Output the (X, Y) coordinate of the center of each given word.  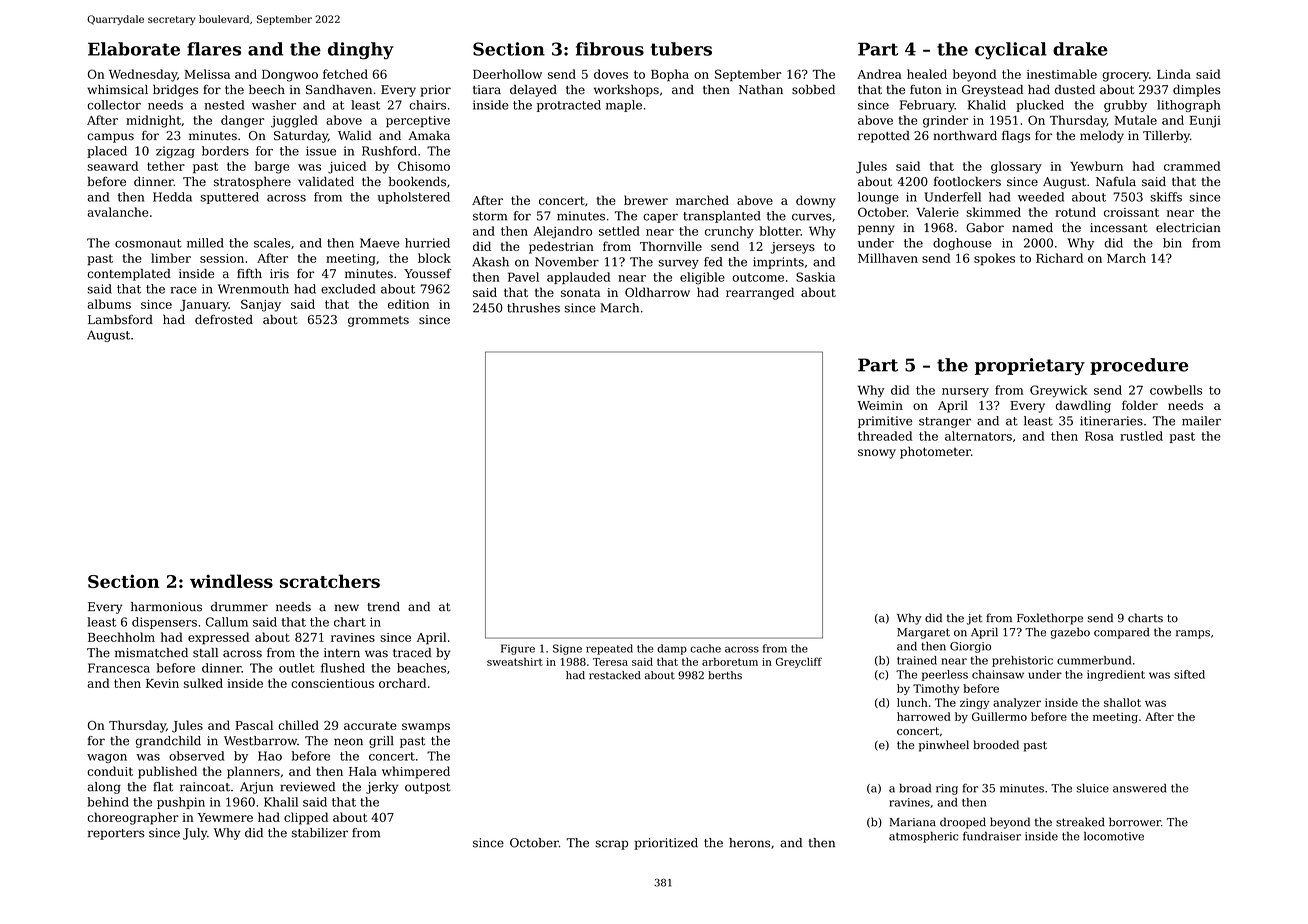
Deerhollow (507, 74)
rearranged (760, 293)
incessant (1119, 228)
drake (1080, 49)
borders (225, 151)
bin (1172, 243)
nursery (965, 393)
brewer (646, 200)
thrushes (533, 308)
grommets (378, 321)
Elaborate (134, 49)
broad (915, 788)
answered (1140, 788)
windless (231, 581)
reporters (116, 834)
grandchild (168, 742)
